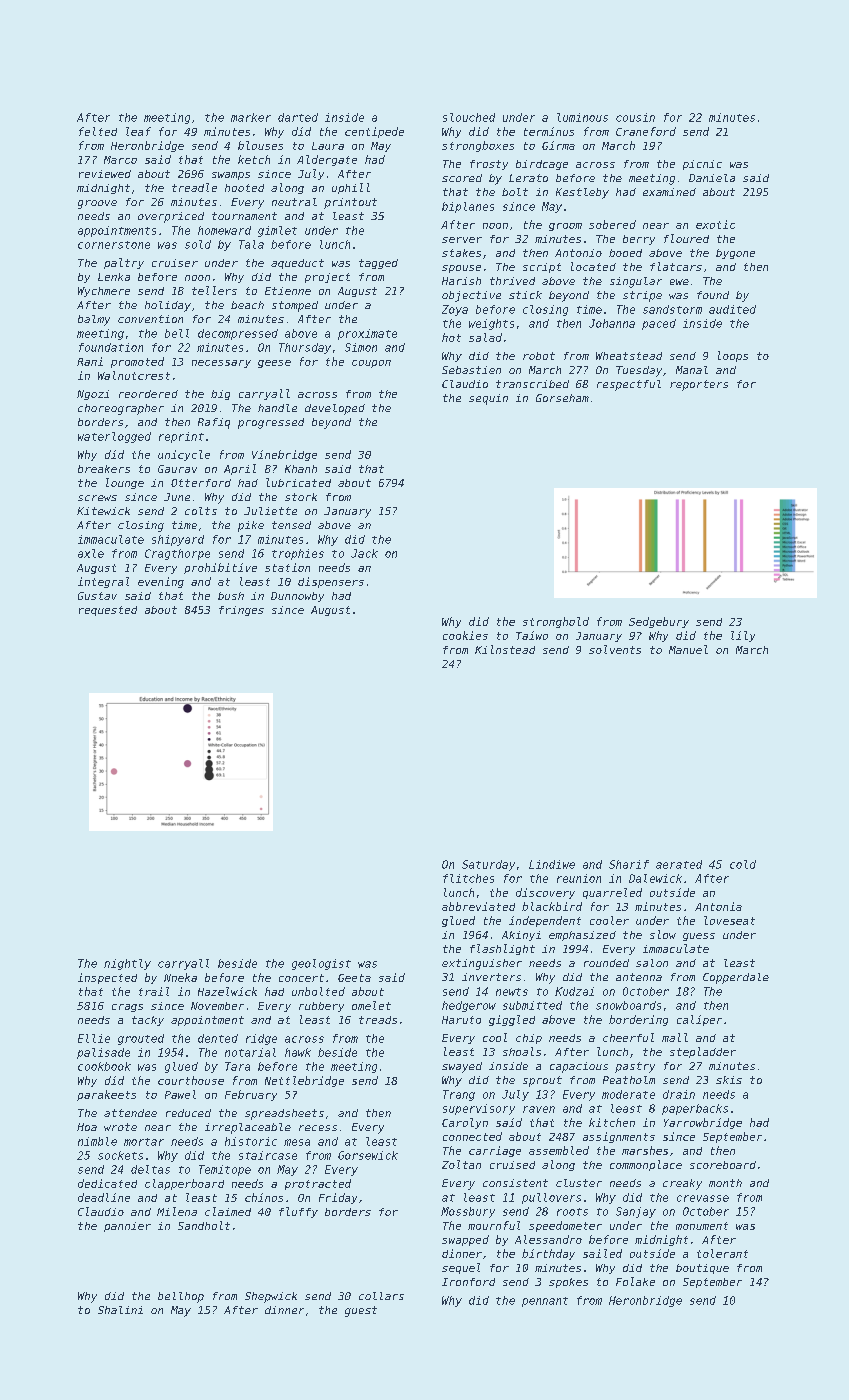 Image resolution: width=849 pixels, height=1400 pixels. What do you see at coordinates (612, 224) in the screenshot?
I see `sobered` at bounding box center [612, 224].
